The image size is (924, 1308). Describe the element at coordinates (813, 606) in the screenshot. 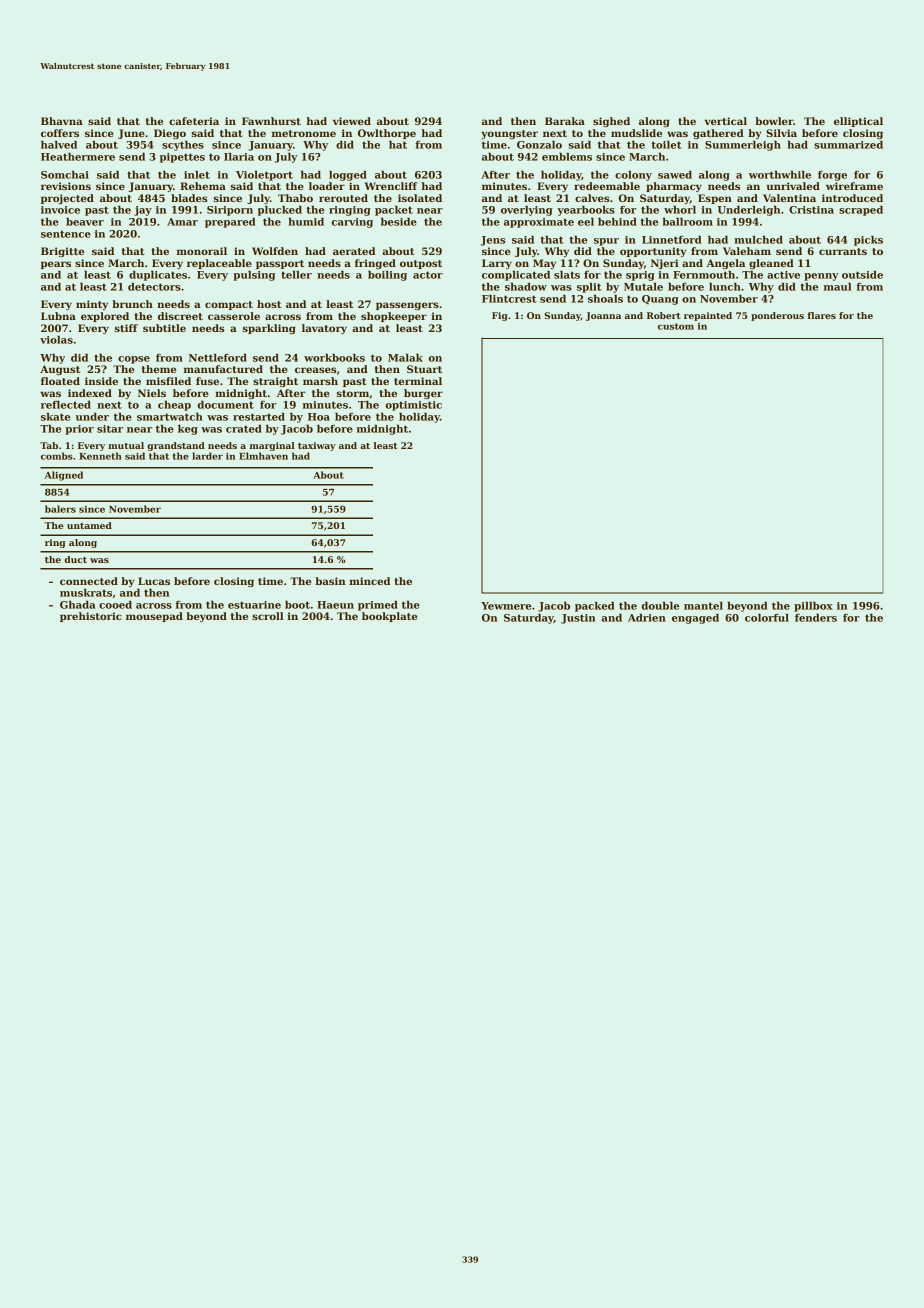

I see `pillbox` at that location.
